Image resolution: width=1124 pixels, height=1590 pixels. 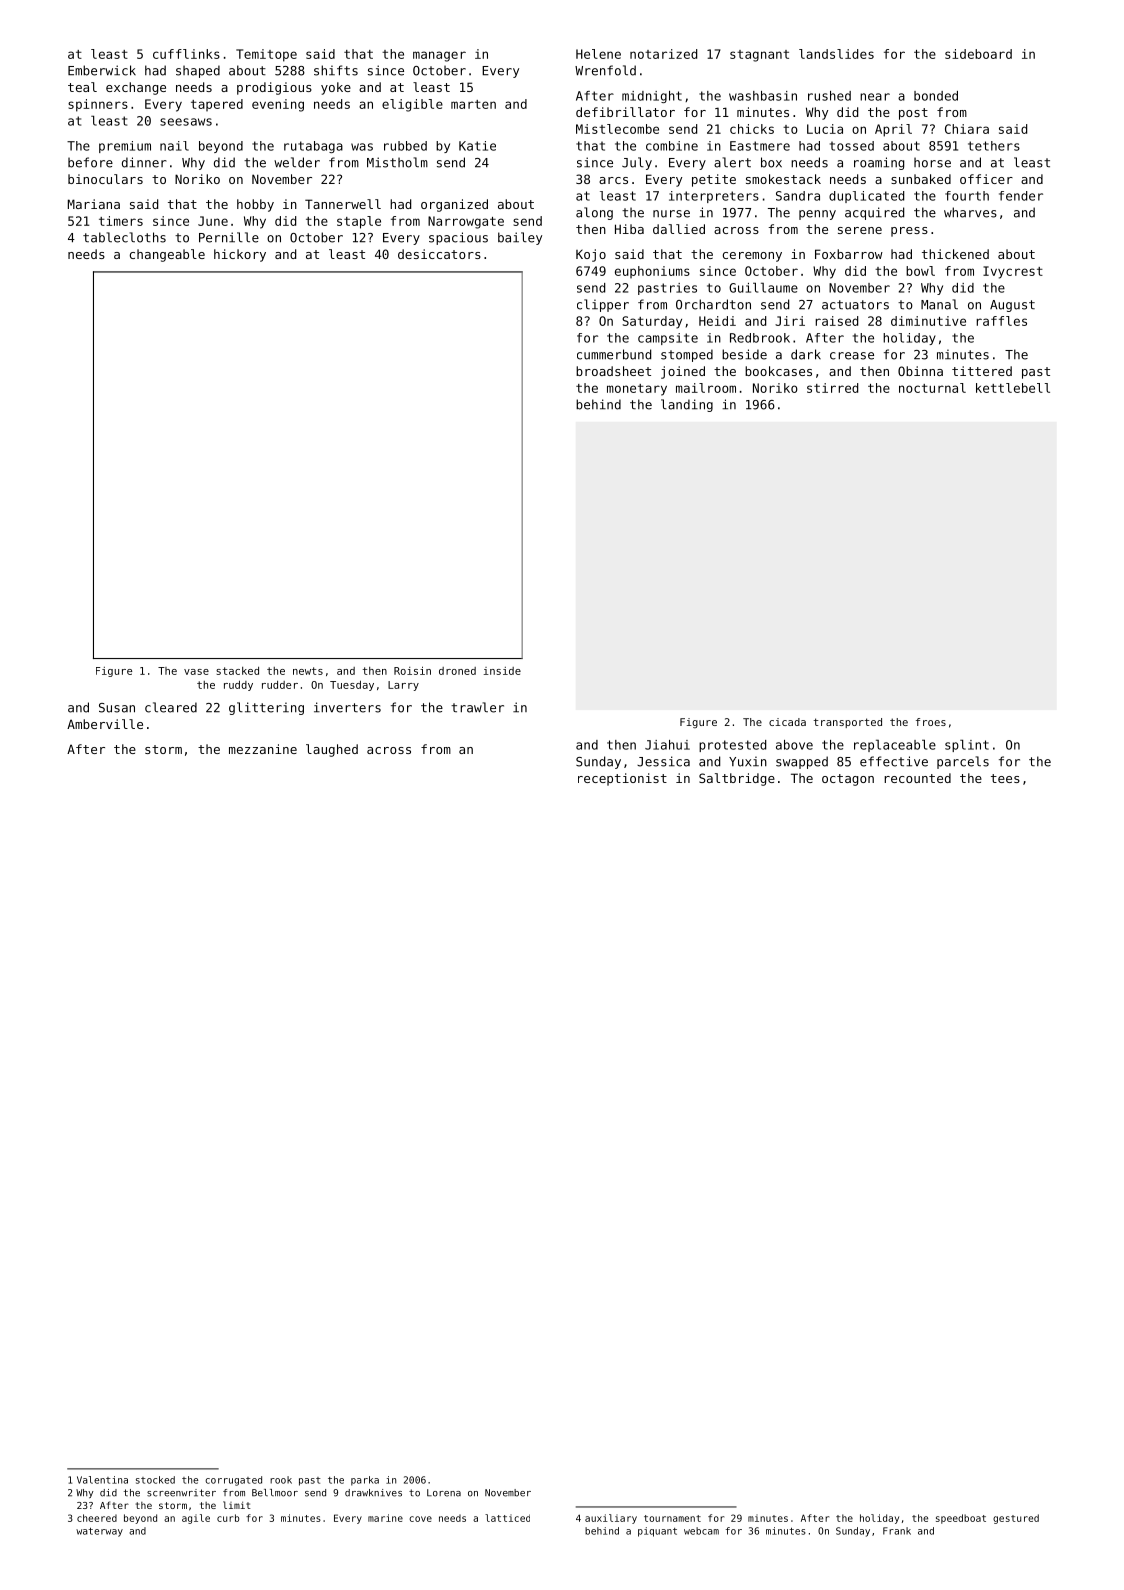 What do you see at coordinates (598, 54) in the screenshot?
I see `Helene` at bounding box center [598, 54].
